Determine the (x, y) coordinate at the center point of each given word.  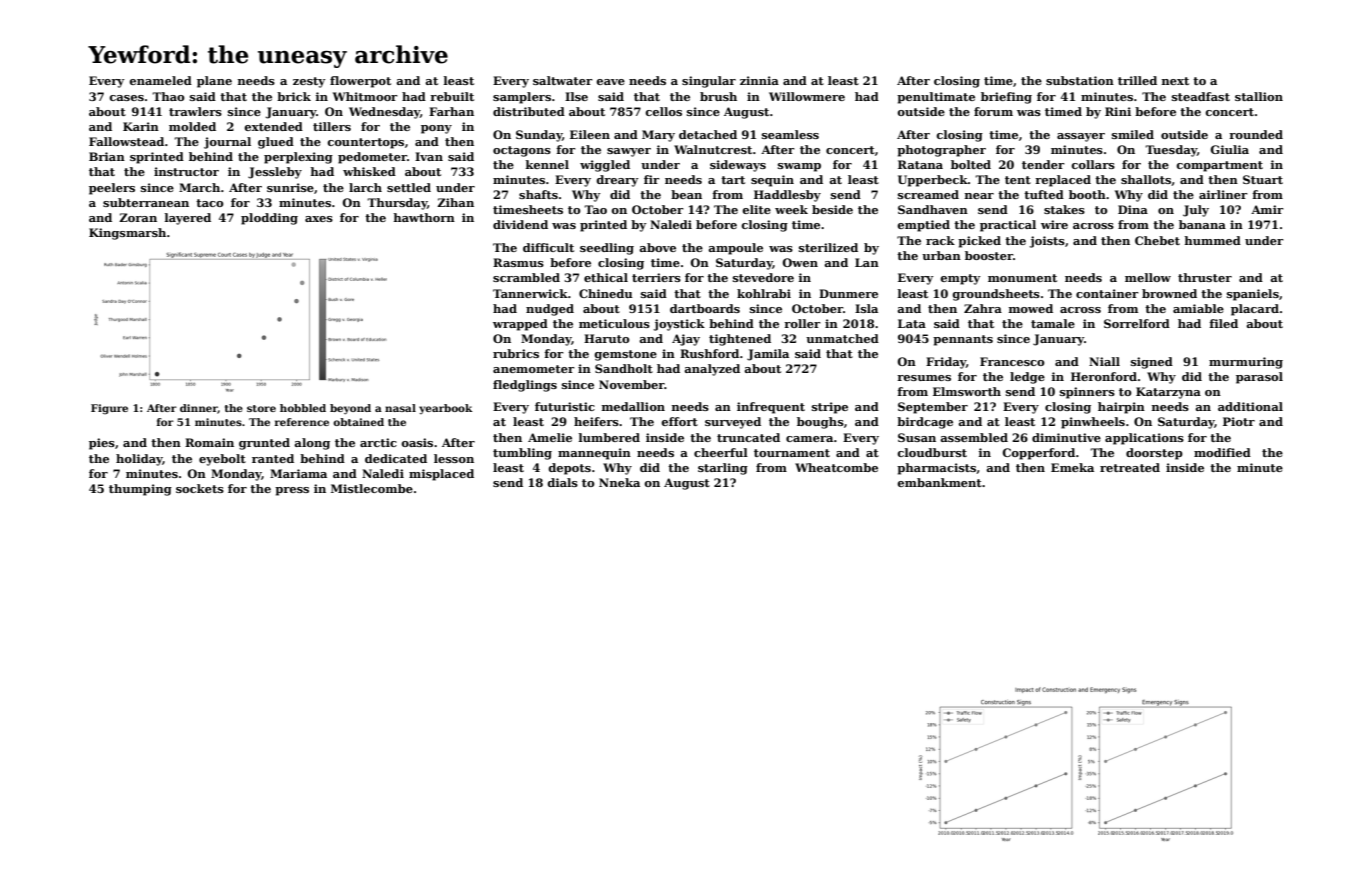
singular (709, 82)
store (261, 408)
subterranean (146, 202)
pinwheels (1093, 423)
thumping (140, 490)
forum (993, 111)
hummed (1212, 240)
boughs (820, 423)
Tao (595, 209)
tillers (332, 126)
